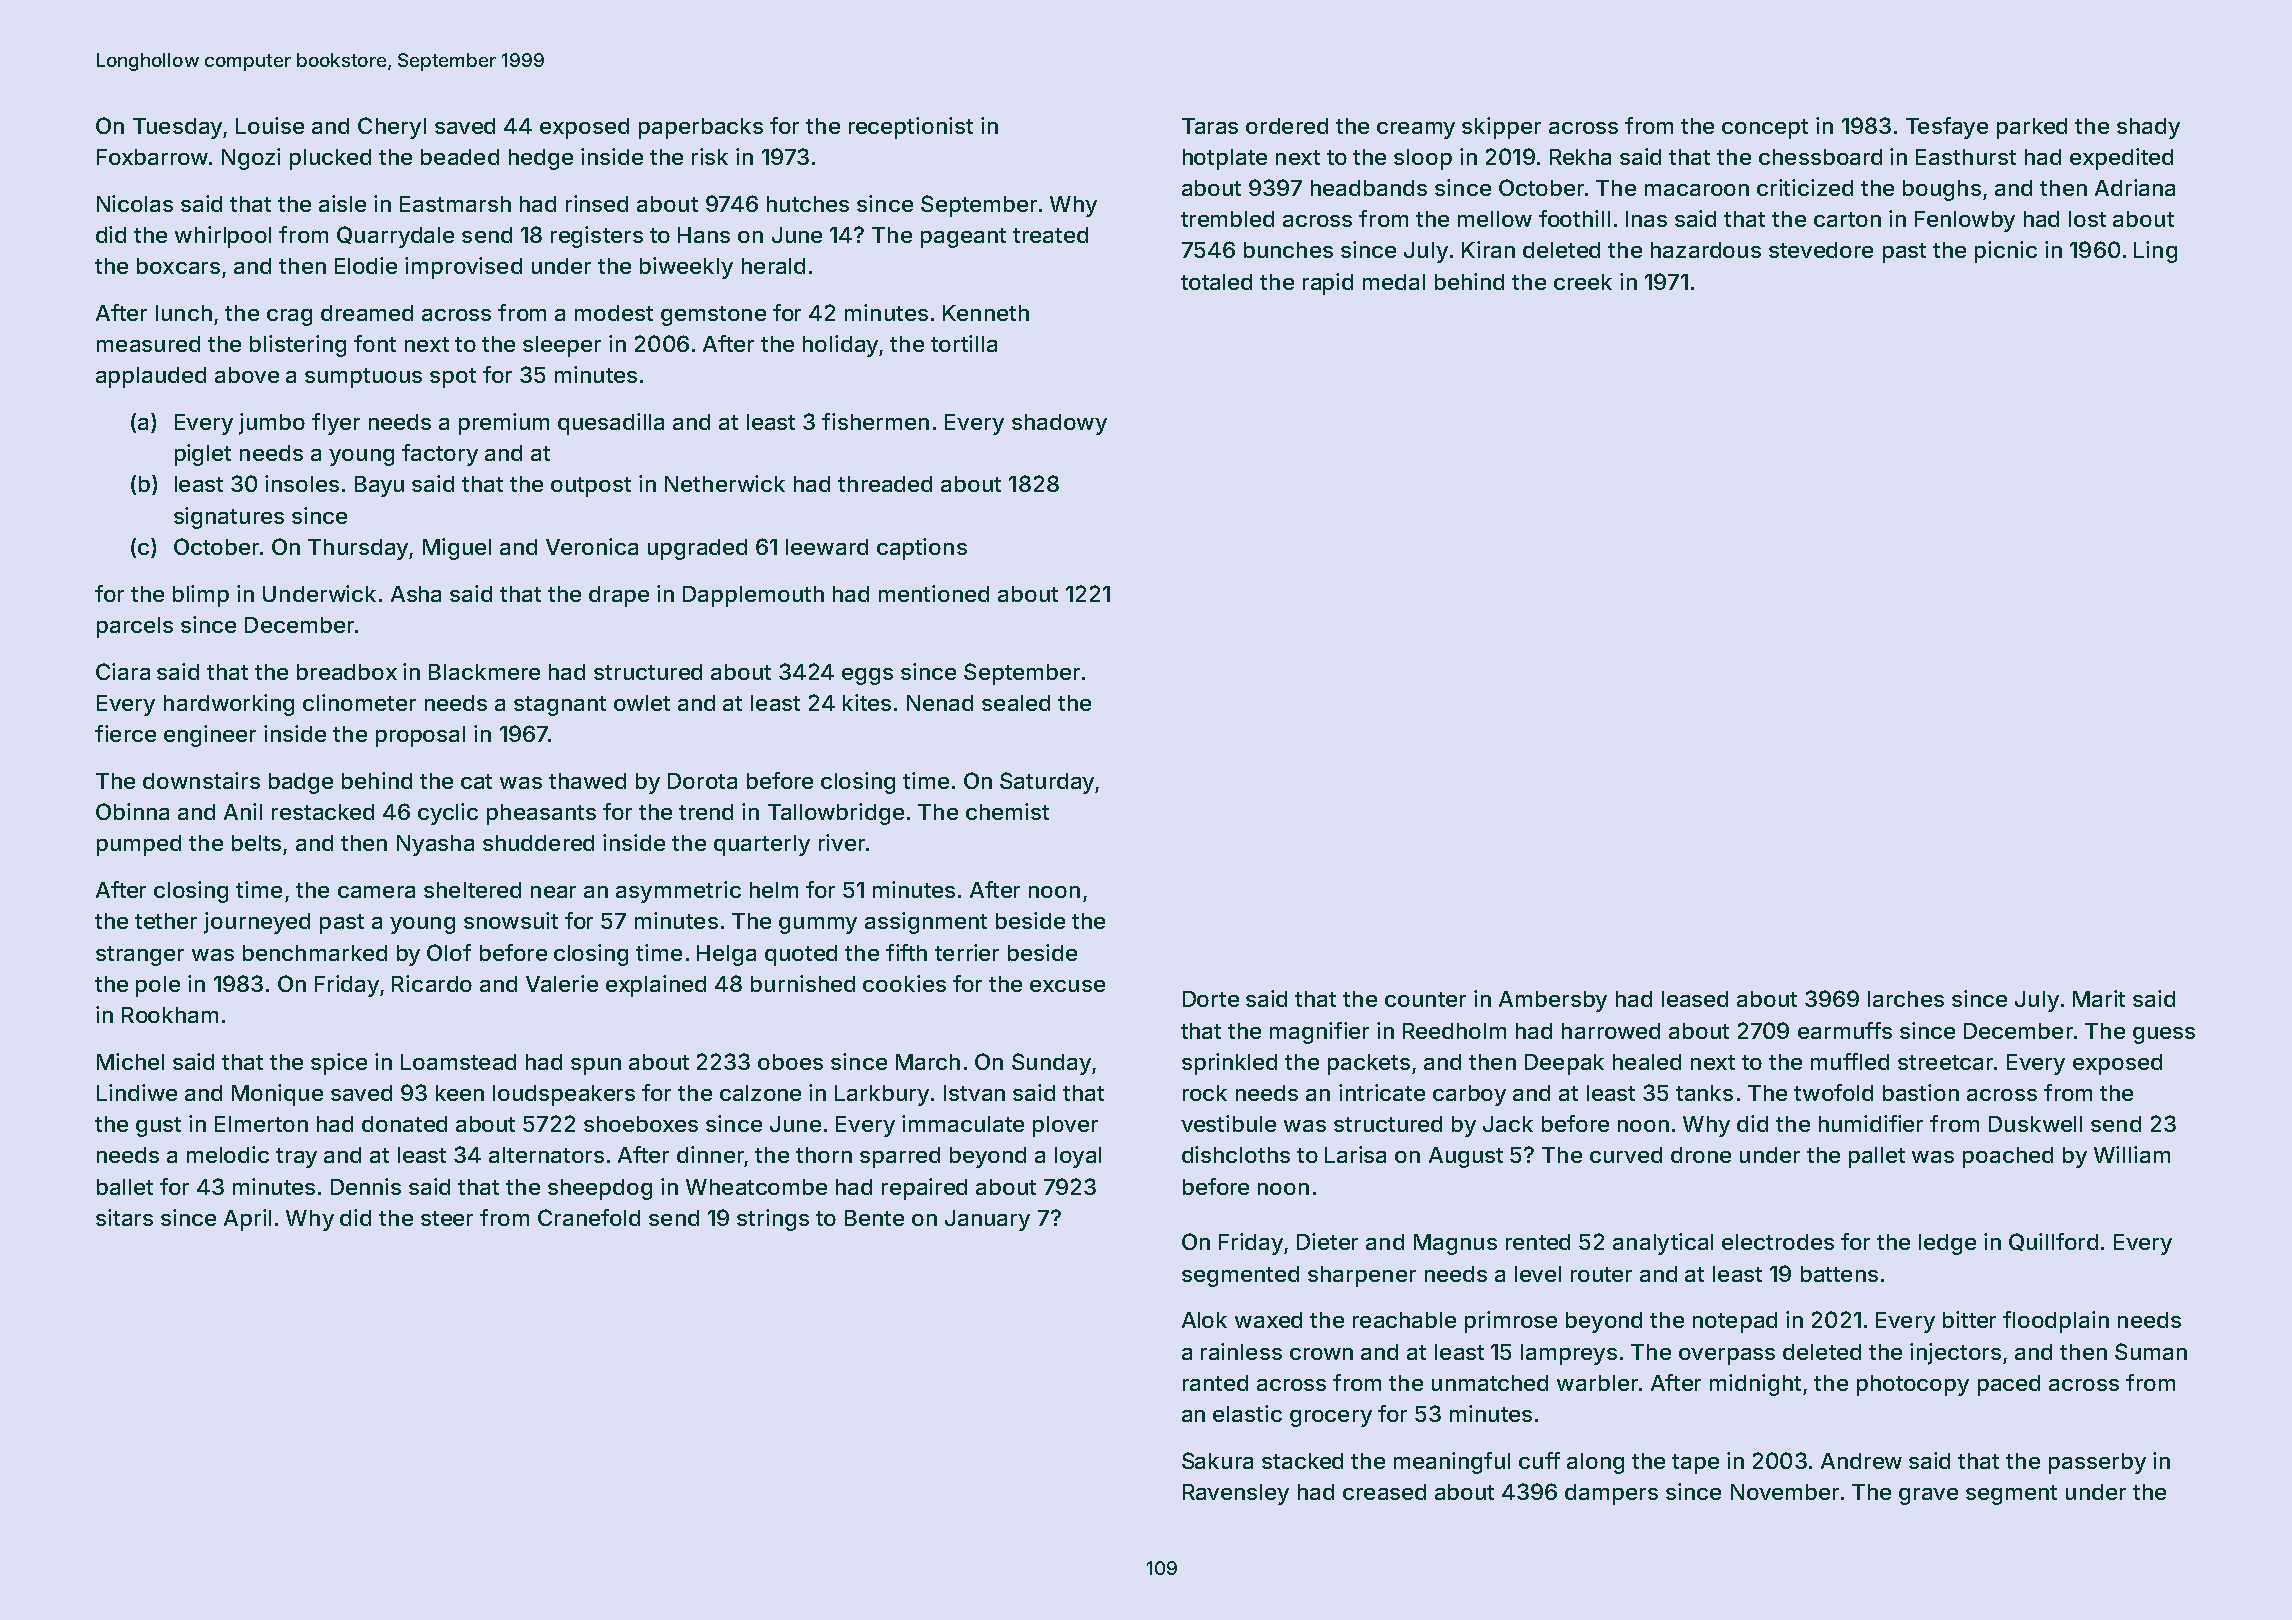  What do you see at coordinates (315, 953) in the document?
I see `benchmarked` at bounding box center [315, 953].
